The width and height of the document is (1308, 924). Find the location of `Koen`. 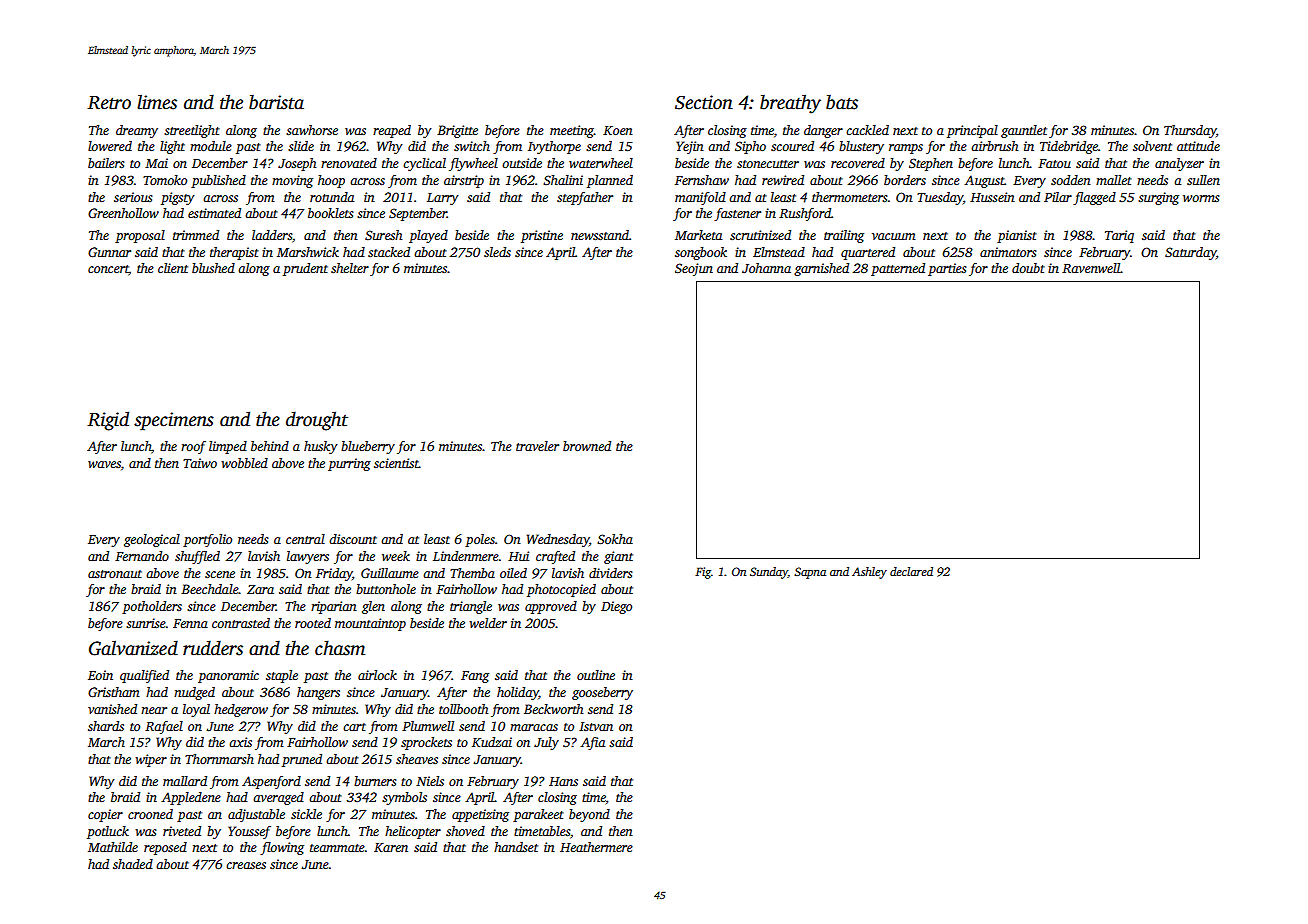

Koen is located at coordinates (618, 130).
